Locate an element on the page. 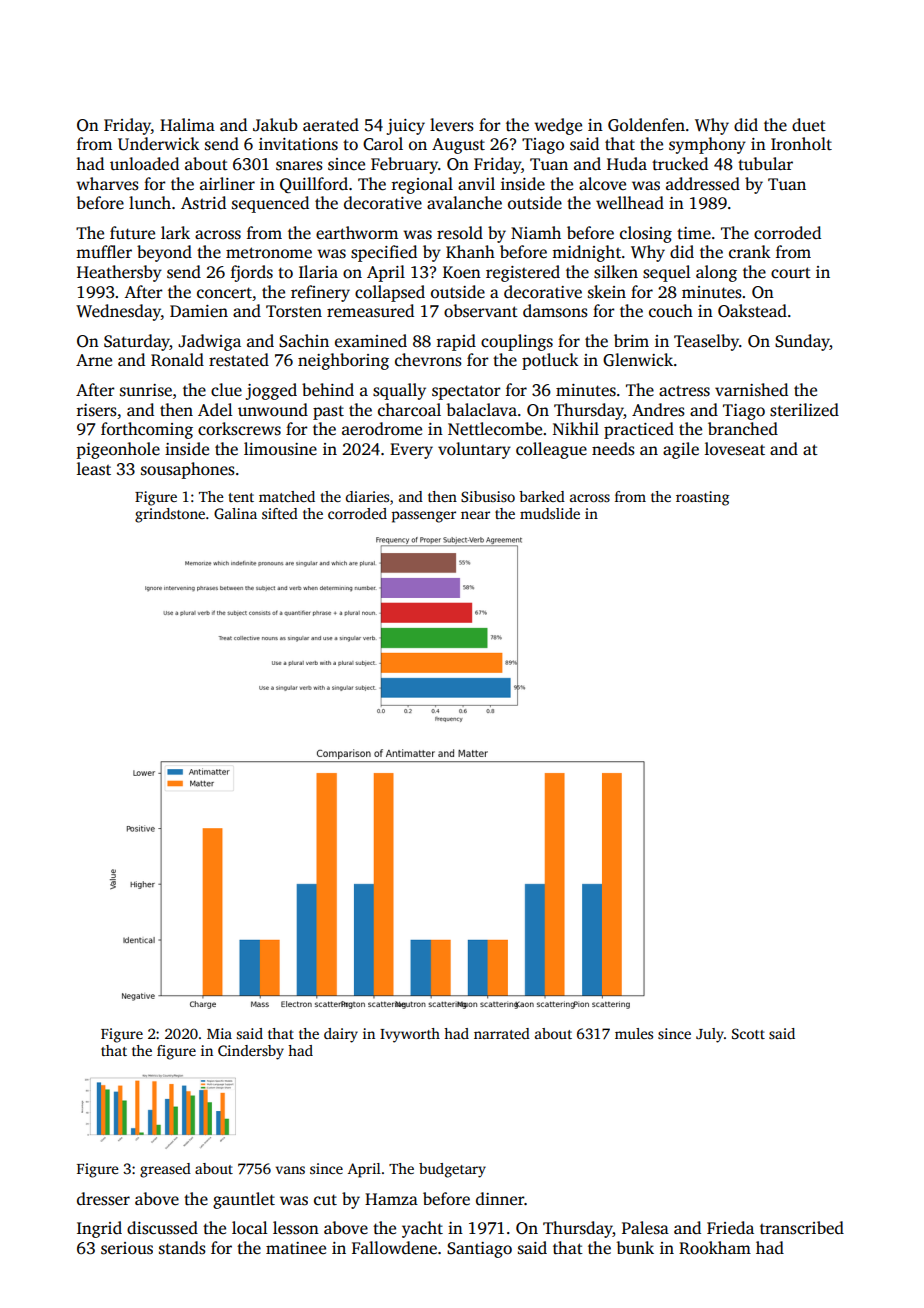 The image size is (924, 1308). roasting is located at coordinates (702, 498).
